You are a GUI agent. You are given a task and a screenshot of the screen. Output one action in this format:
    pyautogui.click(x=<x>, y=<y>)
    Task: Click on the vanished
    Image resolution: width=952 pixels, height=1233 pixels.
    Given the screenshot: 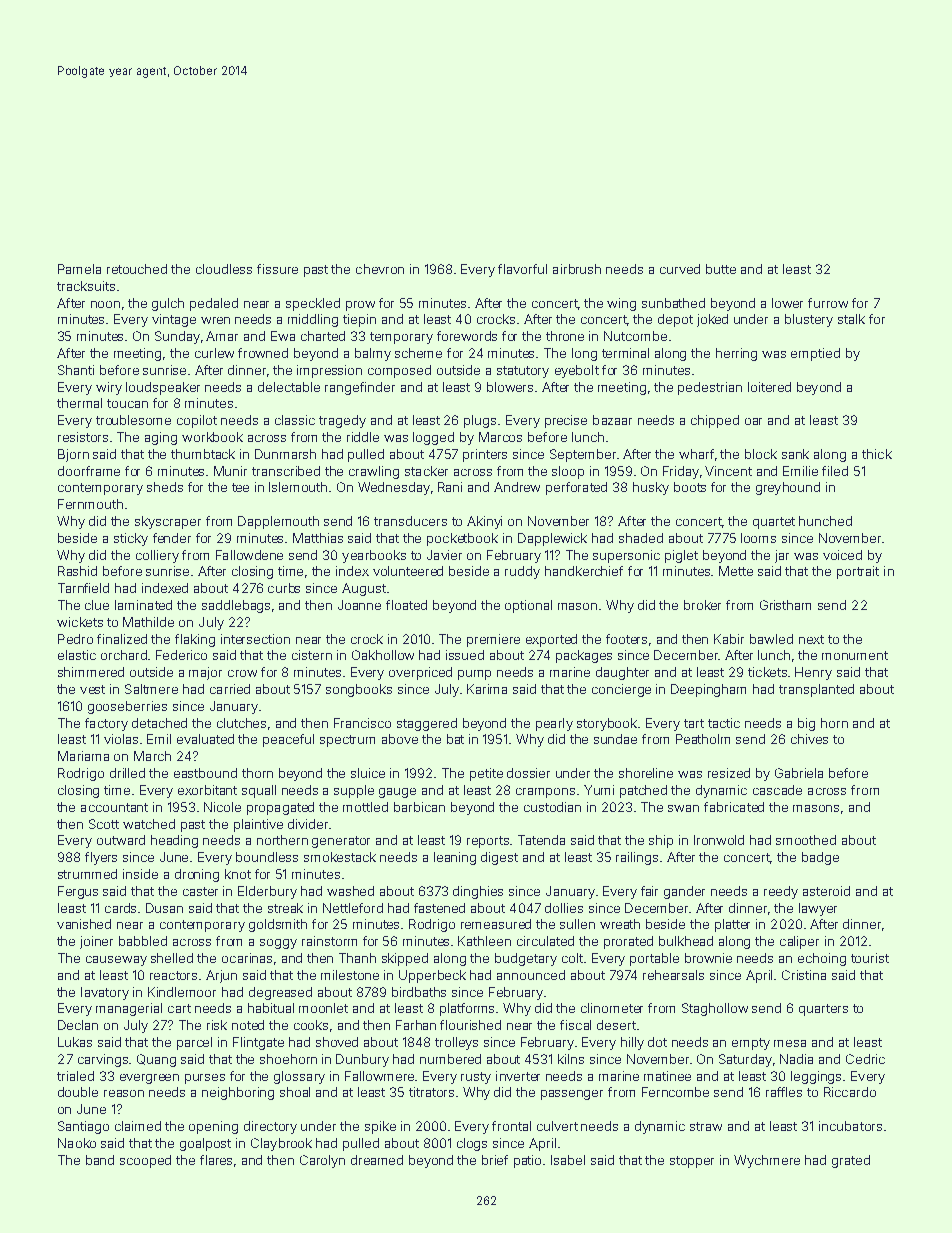 What is the action you would take?
    pyautogui.click(x=84, y=924)
